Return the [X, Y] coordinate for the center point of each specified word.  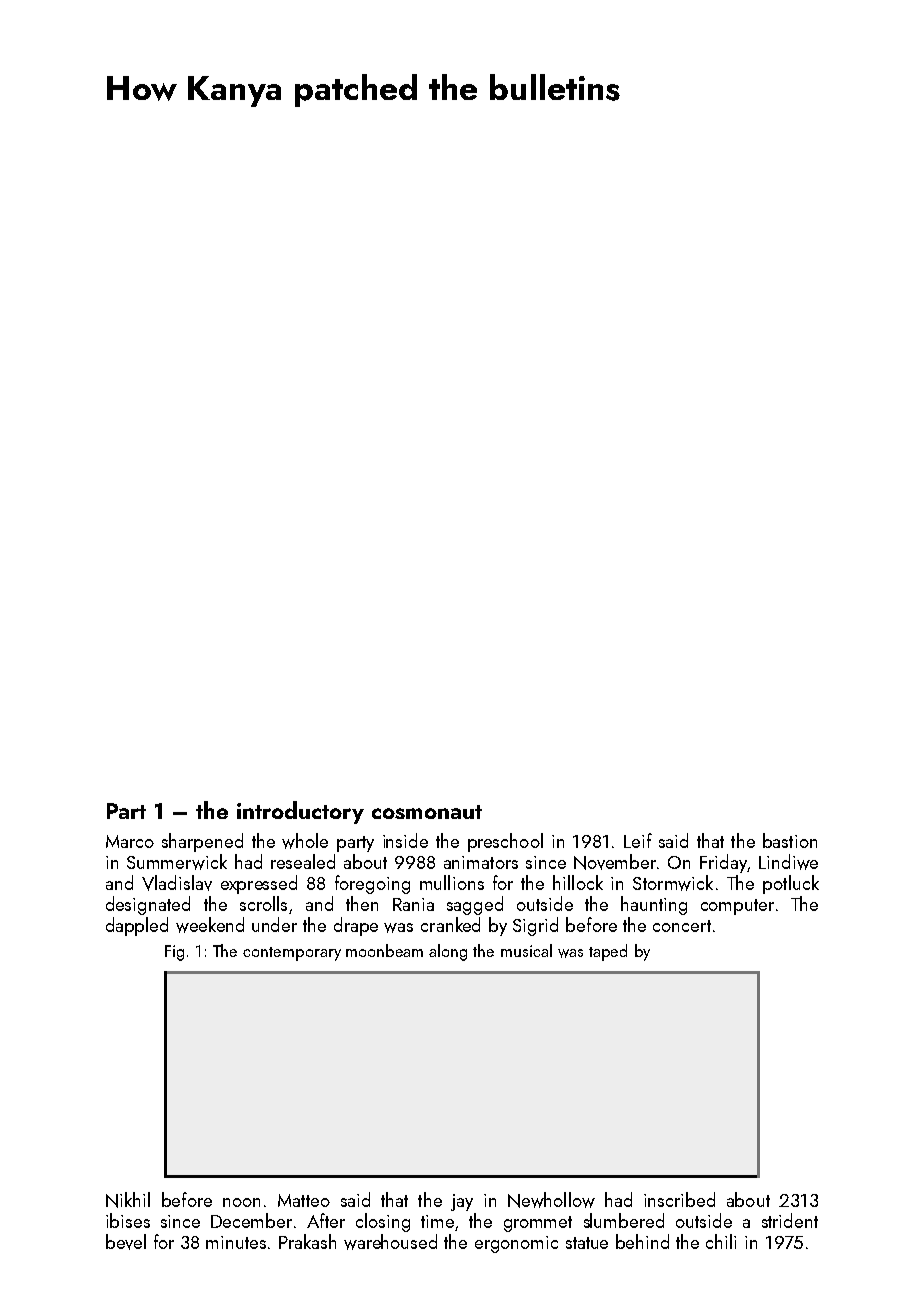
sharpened [202, 842]
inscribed [679, 1199]
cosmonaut [427, 812]
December [251, 1220]
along [448, 952]
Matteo [304, 1200]
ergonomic [516, 1244]
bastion [790, 840]
